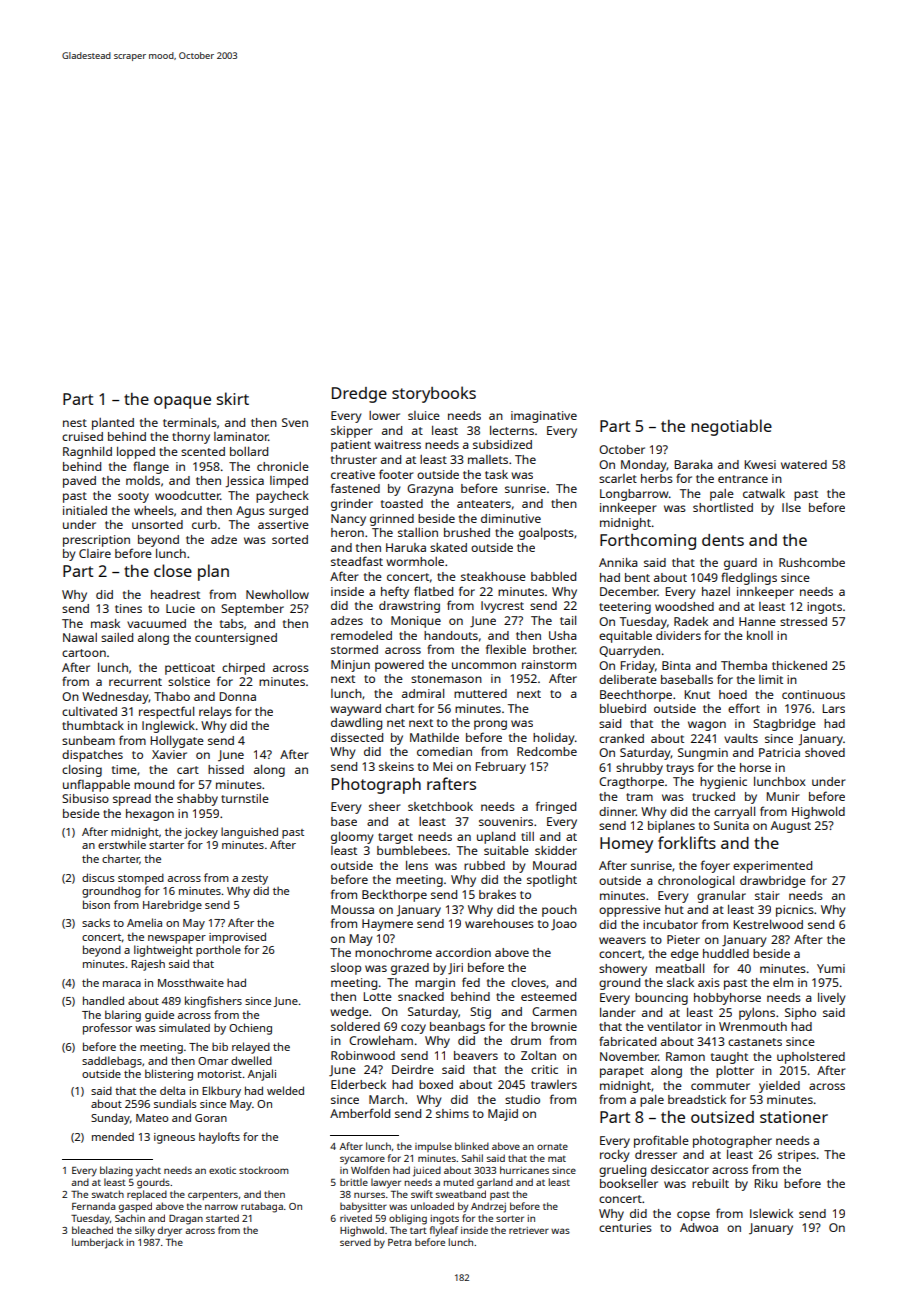  Describe the element at coordinates (170, 1231) in the page. I see `dryer` at that location.
